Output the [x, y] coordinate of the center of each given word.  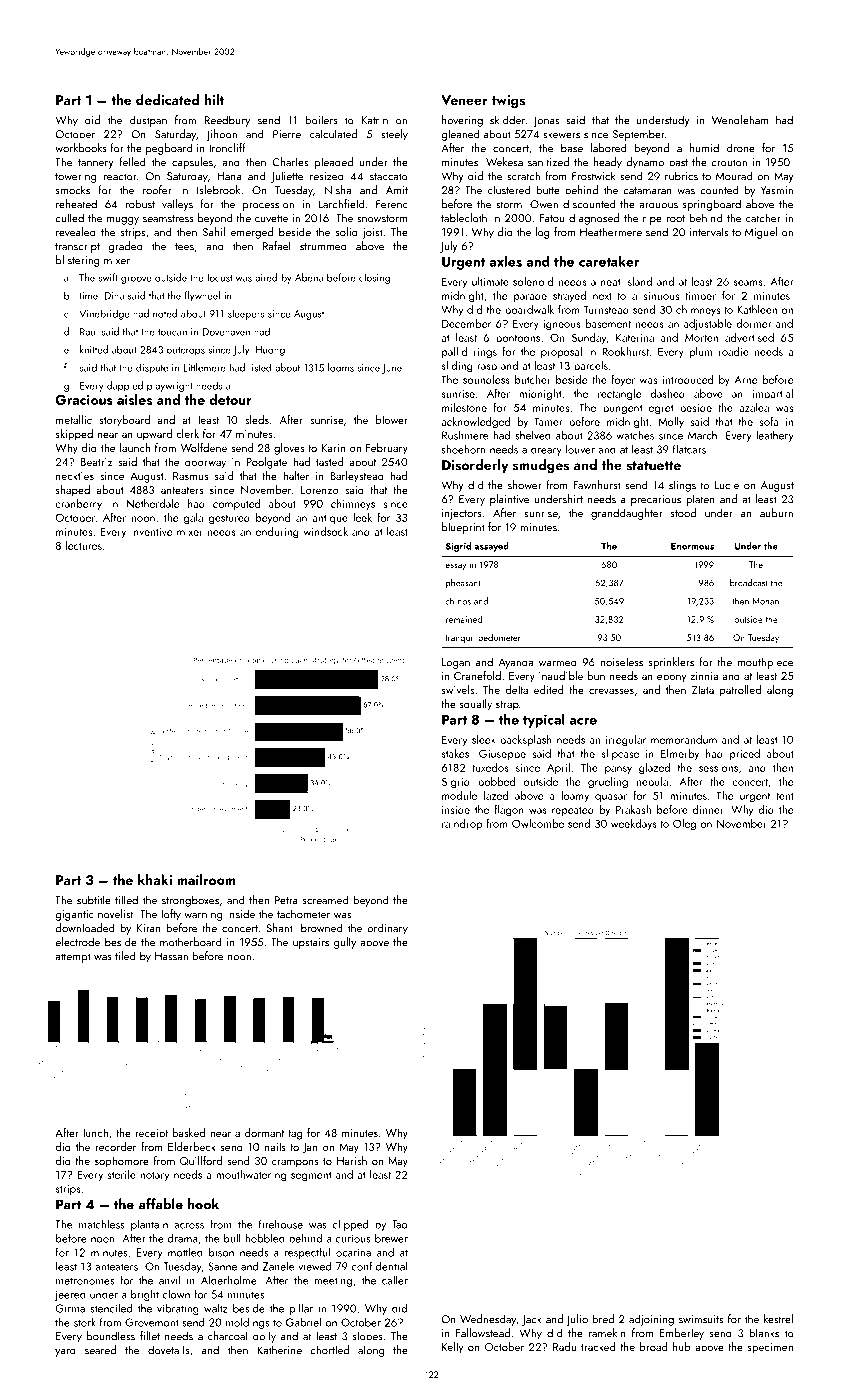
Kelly [452, 1348]
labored [608, 148]
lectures [84, 545]
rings [485, 353]
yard [65, 1351]
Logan [456, 663]
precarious [656, 500]
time [88, 296]
